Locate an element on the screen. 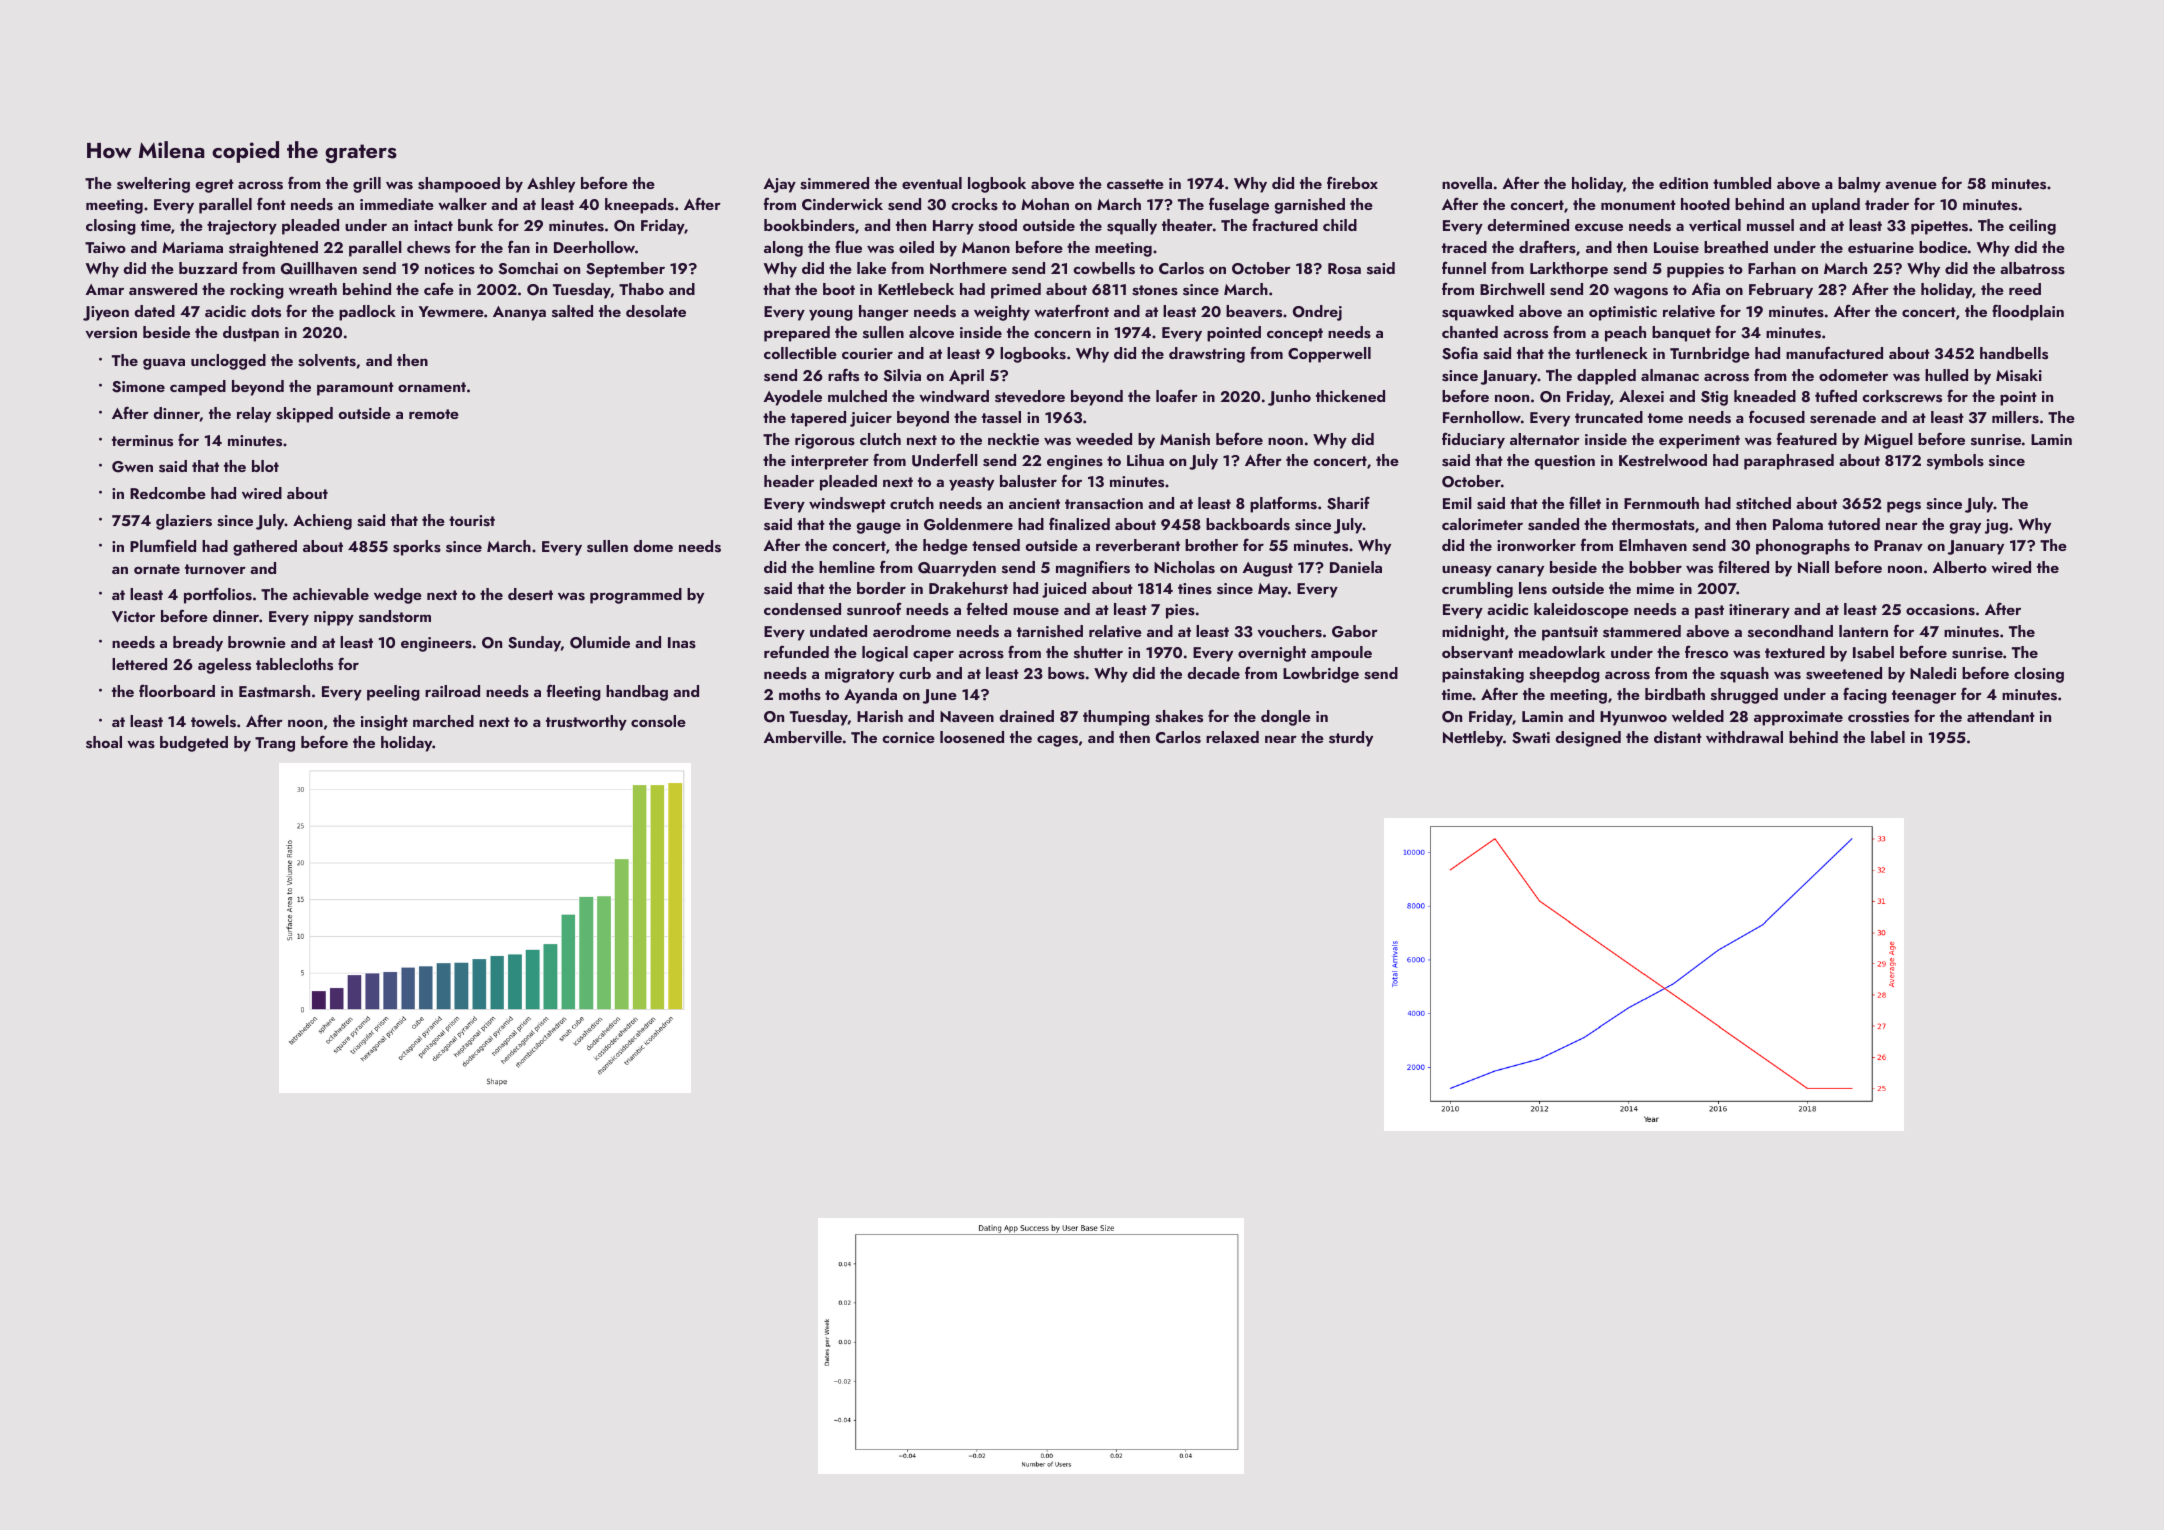 The width and height of the screenshot is (2164, 1530). mussel is located at coordinates (1770, 225).
